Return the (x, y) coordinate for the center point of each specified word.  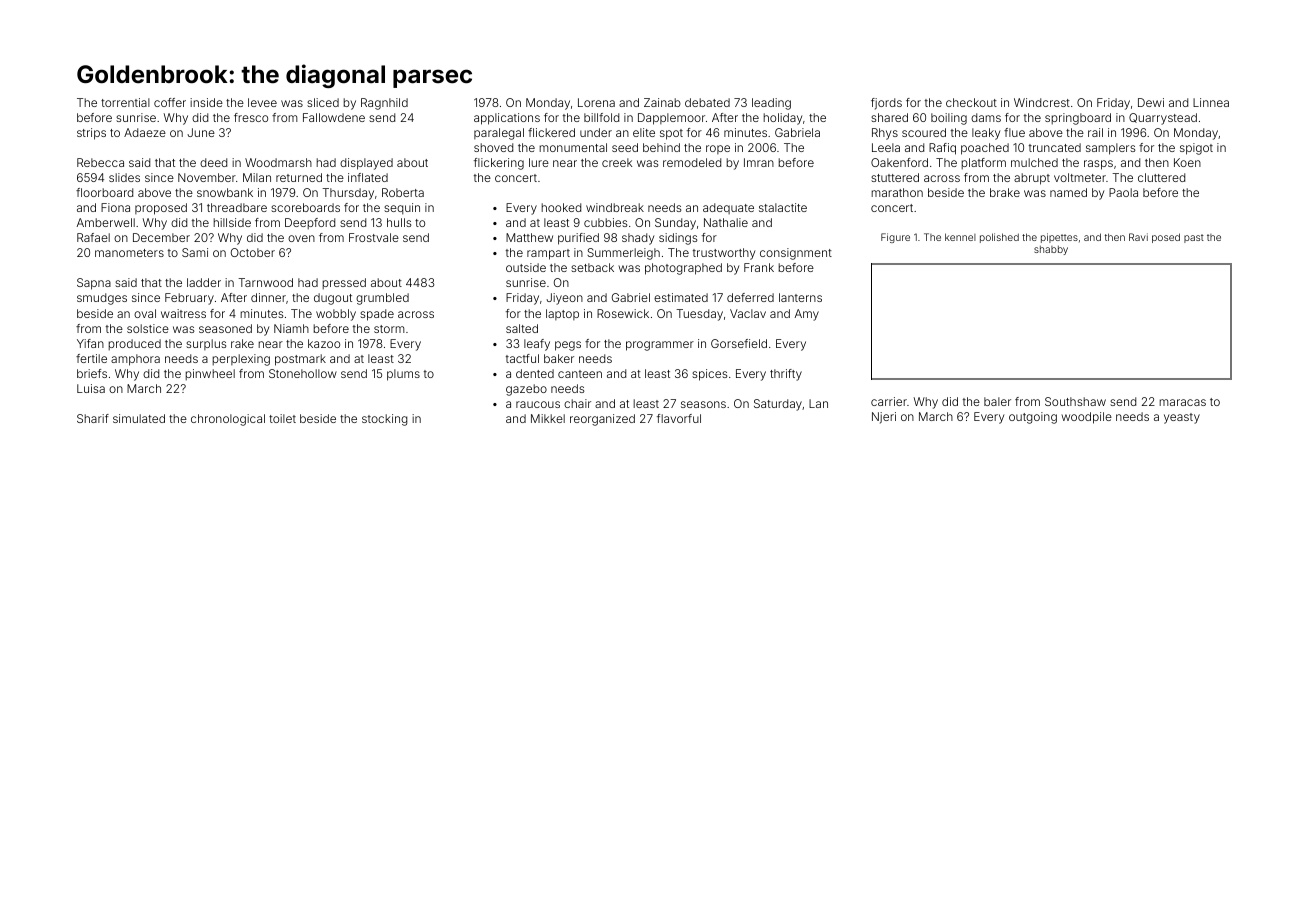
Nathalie (726, 222)
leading (771, 104)
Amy (807, 315)
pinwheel (210, 374)
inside (206, 102)
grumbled (382, 299)
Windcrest (1042, 102)
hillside (232, 222)
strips (91, 134)
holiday (782, 119)
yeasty (1182, 418)
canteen (580, 374)
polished (999, 238)
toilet (282, 418)
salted (522, 328)
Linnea (1211, 102)
